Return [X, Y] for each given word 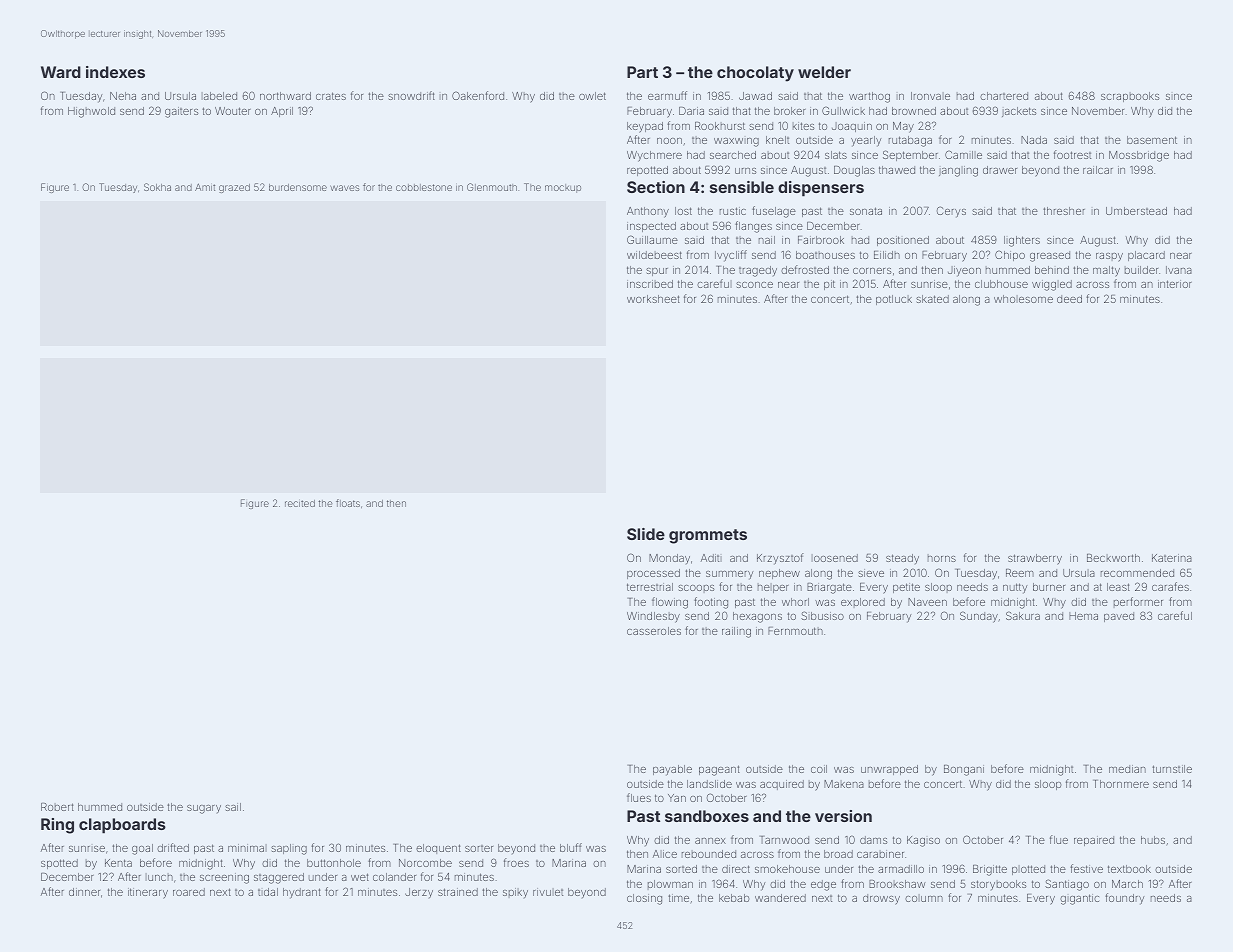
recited [300, 503]
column [924, 898]
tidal [268, 892]
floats [348, 503]
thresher [1064, 211]
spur [657, 272]
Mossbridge [1139, 156]
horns [942, 558]
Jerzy [419, 893]
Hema [1083, 616]
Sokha [157, 187]
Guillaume [652, 239]
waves [344, 188]
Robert [57, 807]
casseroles [654, 631]
